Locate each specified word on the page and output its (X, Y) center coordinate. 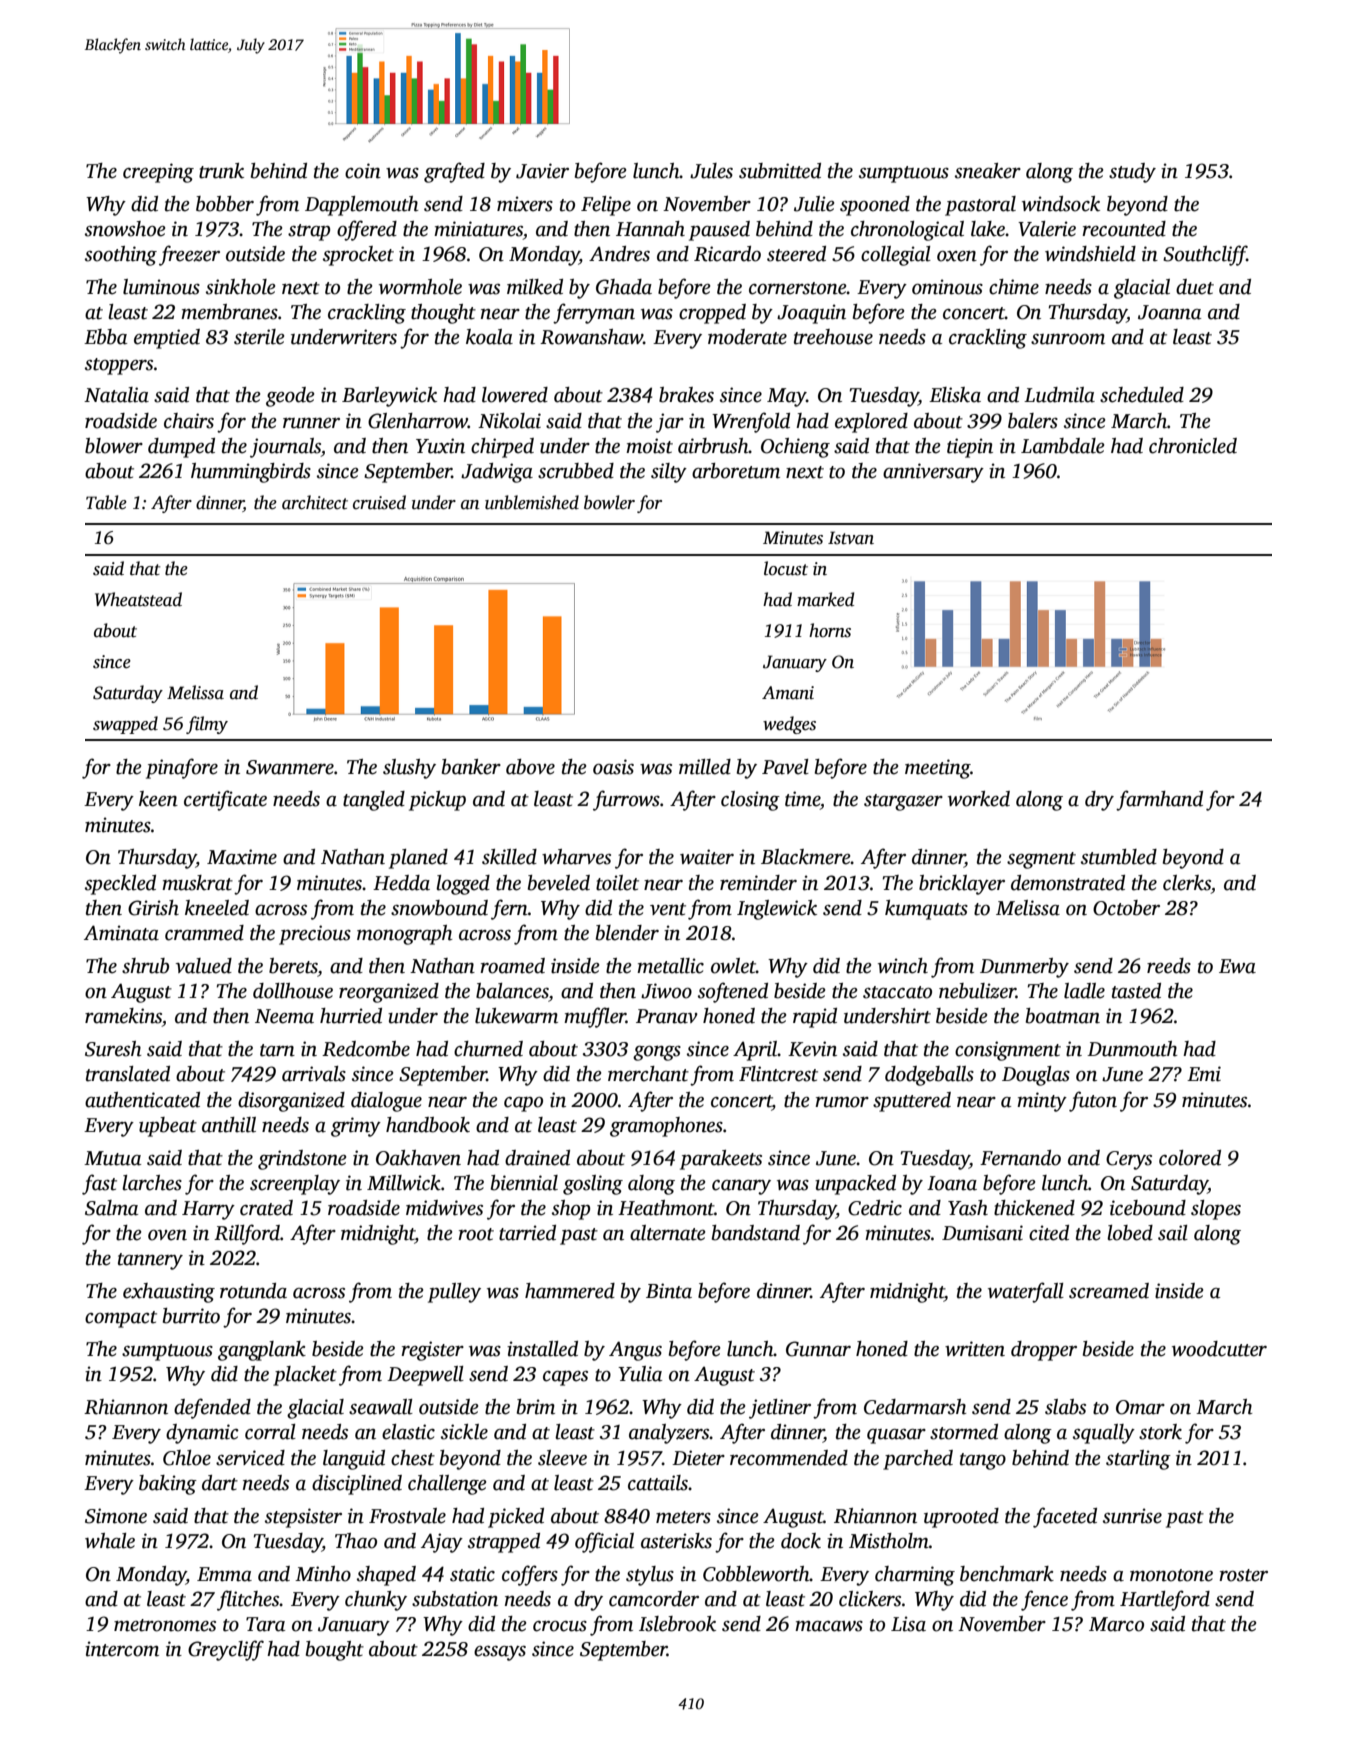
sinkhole (240, 287)
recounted (1124, 229)
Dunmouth (1132, 1049)
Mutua (112, 1158)
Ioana (952, 1183)
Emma (224, 1574)
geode (290, 397)
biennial (524, 1183)
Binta (669, 1291)
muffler (595, 1017)
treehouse (833, 337)
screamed (1109, 1291)
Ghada (624, 287)
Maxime (242, 857)
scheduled (1142, 395)
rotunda (253, 1291)
